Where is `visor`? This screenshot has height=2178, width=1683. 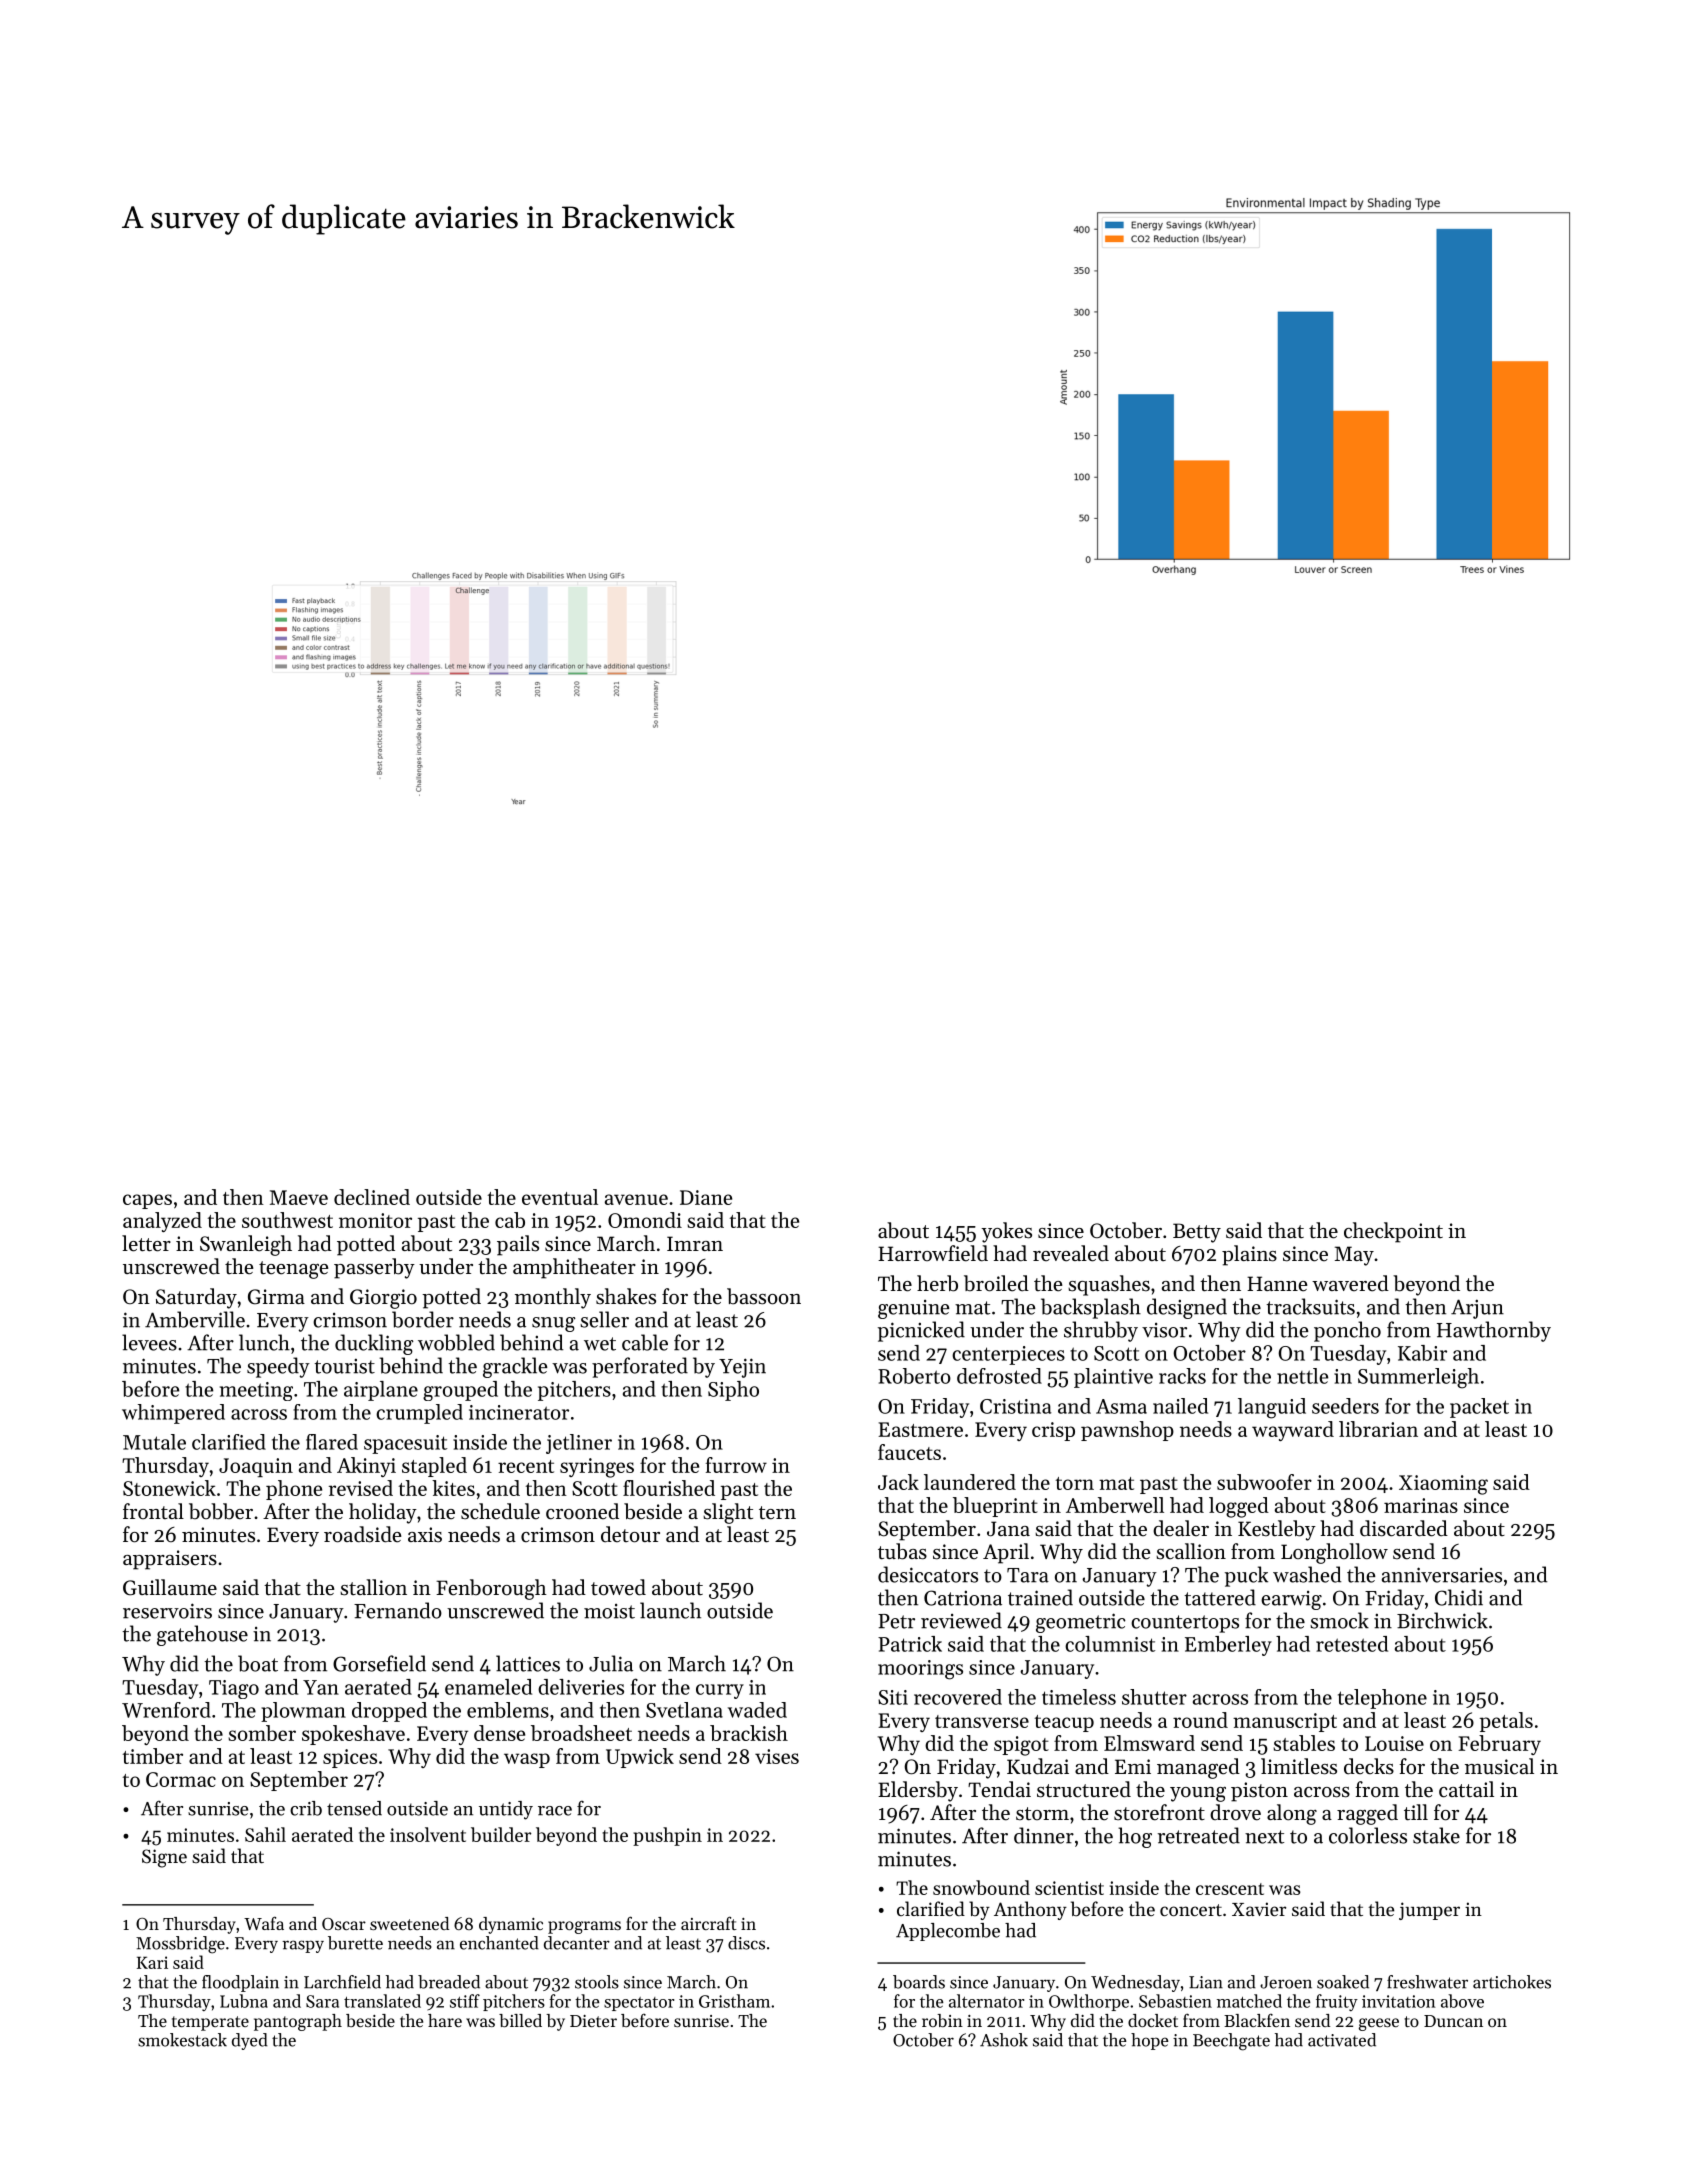 visor is located at coordinates (1164, 1330).
